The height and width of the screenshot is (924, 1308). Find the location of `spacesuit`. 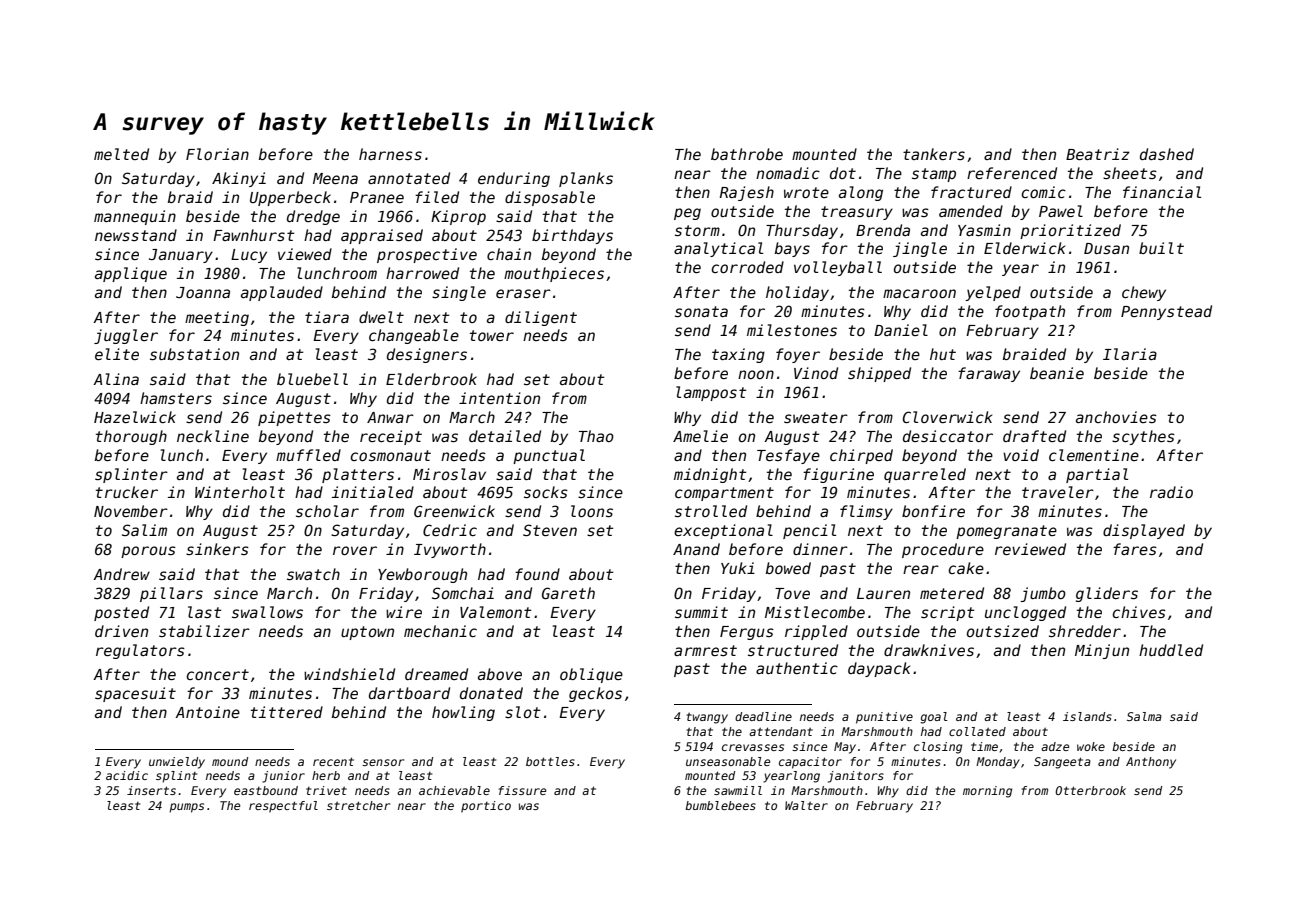

spacesuit is located at coordinates (135, 694).
